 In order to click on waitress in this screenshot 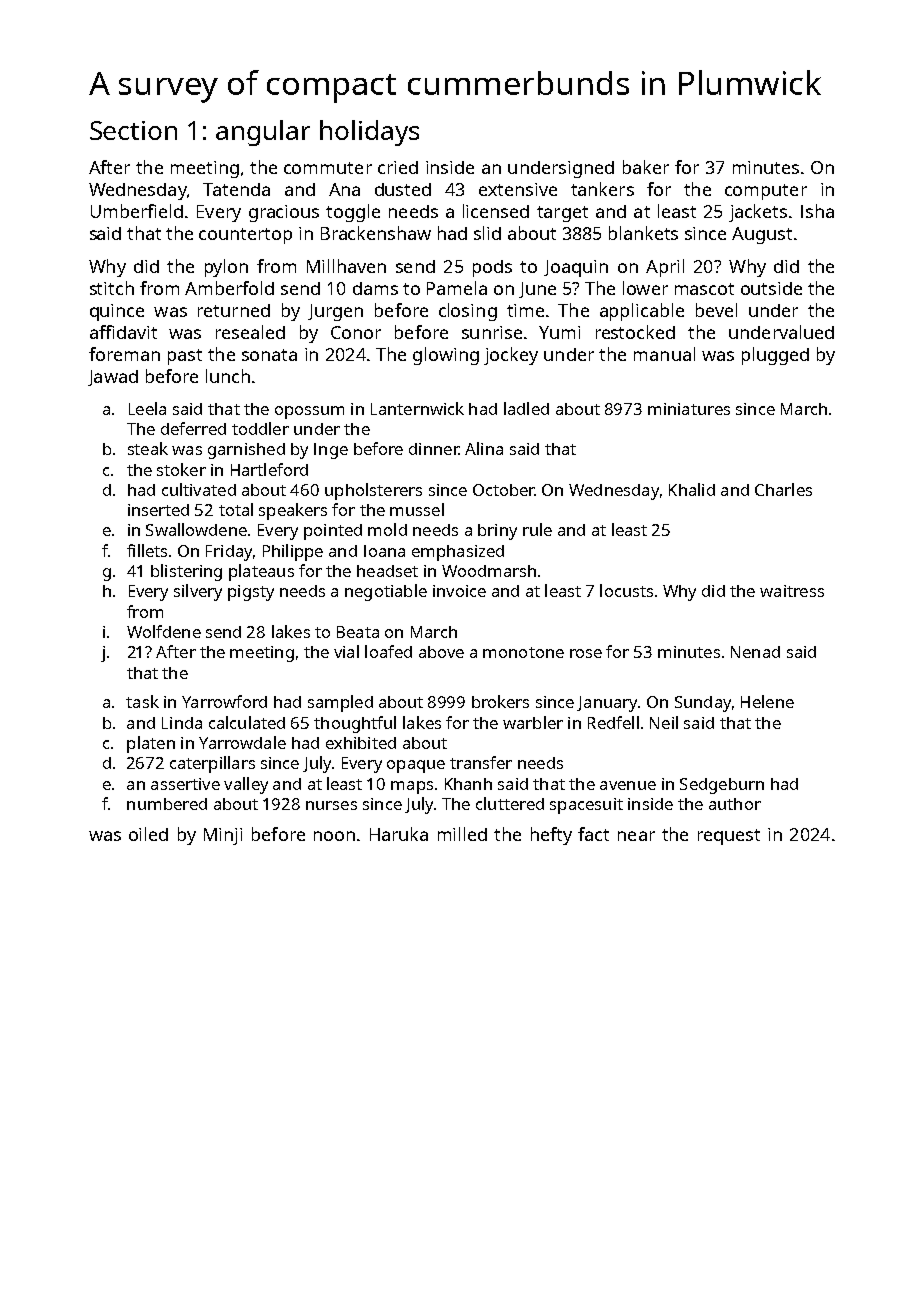, I will do `click(792, 591)`.
